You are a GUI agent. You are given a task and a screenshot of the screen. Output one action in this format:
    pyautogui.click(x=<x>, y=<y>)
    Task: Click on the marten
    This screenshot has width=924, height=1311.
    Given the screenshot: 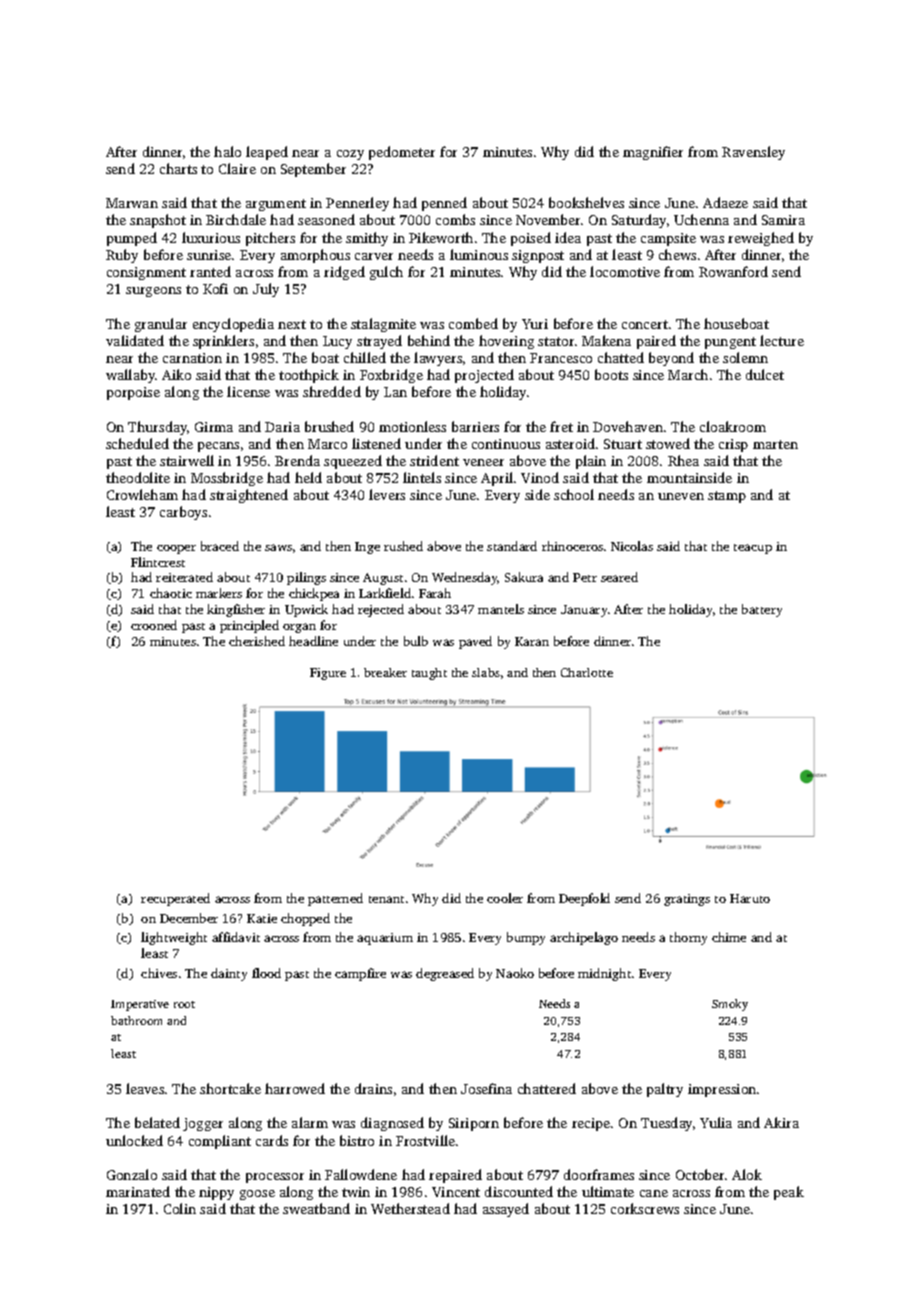 What is the action you would take?
    pyautogui.click(x=775, y=444)
